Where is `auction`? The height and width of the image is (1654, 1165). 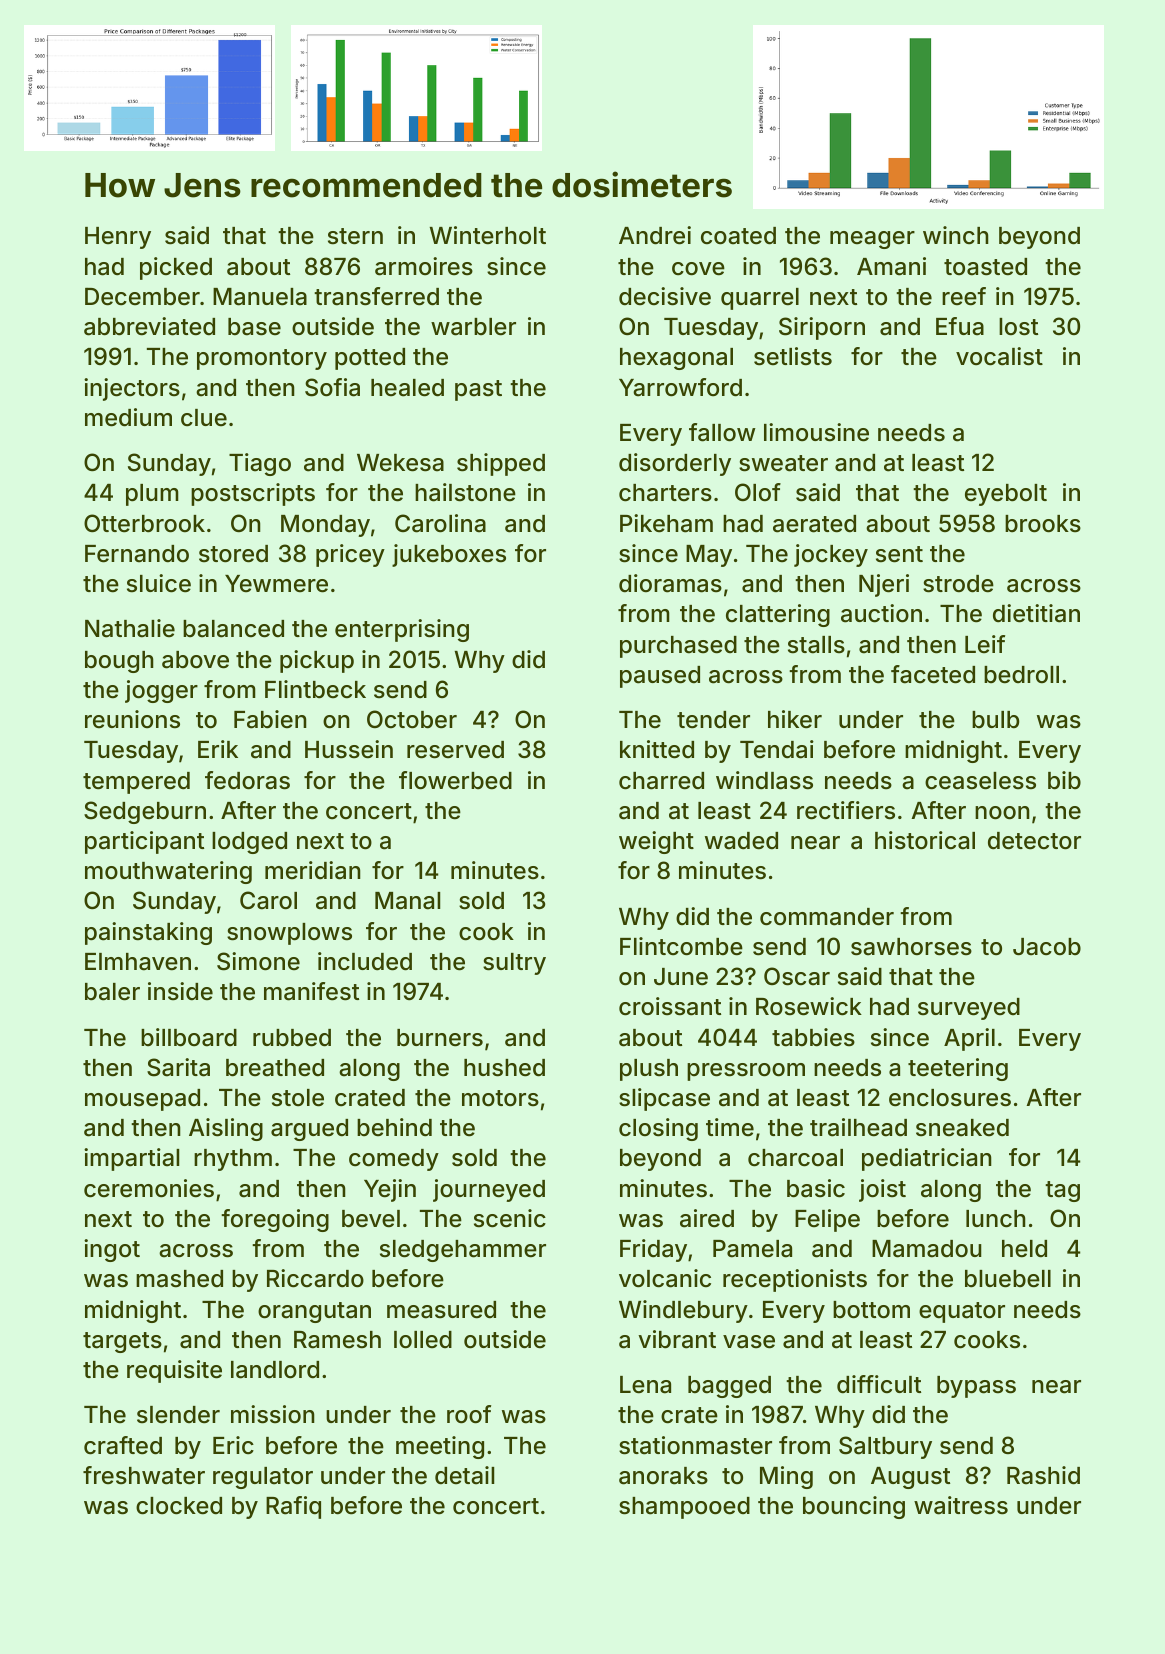 auction is located at coordinates (881, 613).
